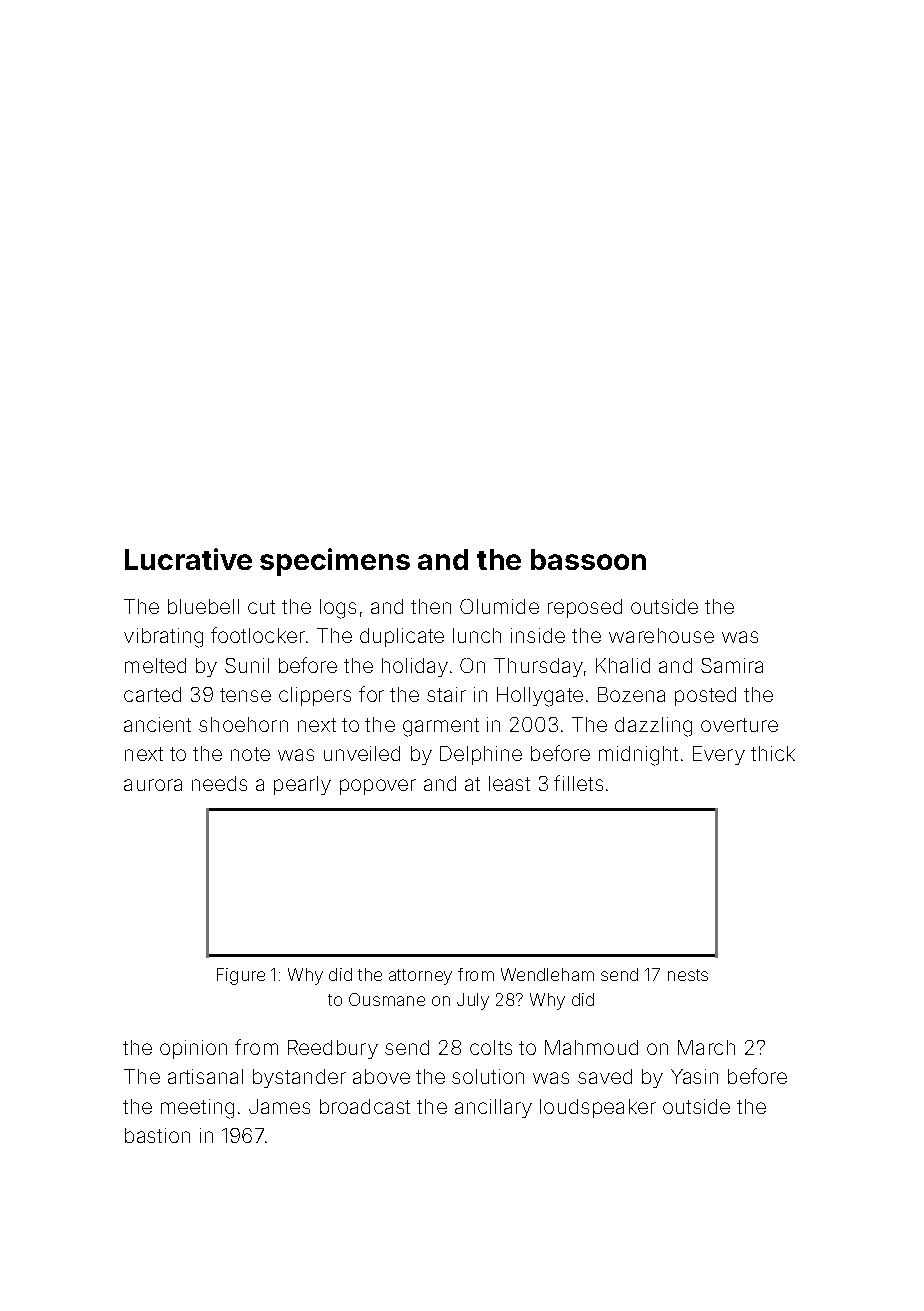 The height and width of the image is (1311, 924). What do you see at coordinates (538, 667) in the image?
I see `Thursday` at bounding box center [538, 667].
